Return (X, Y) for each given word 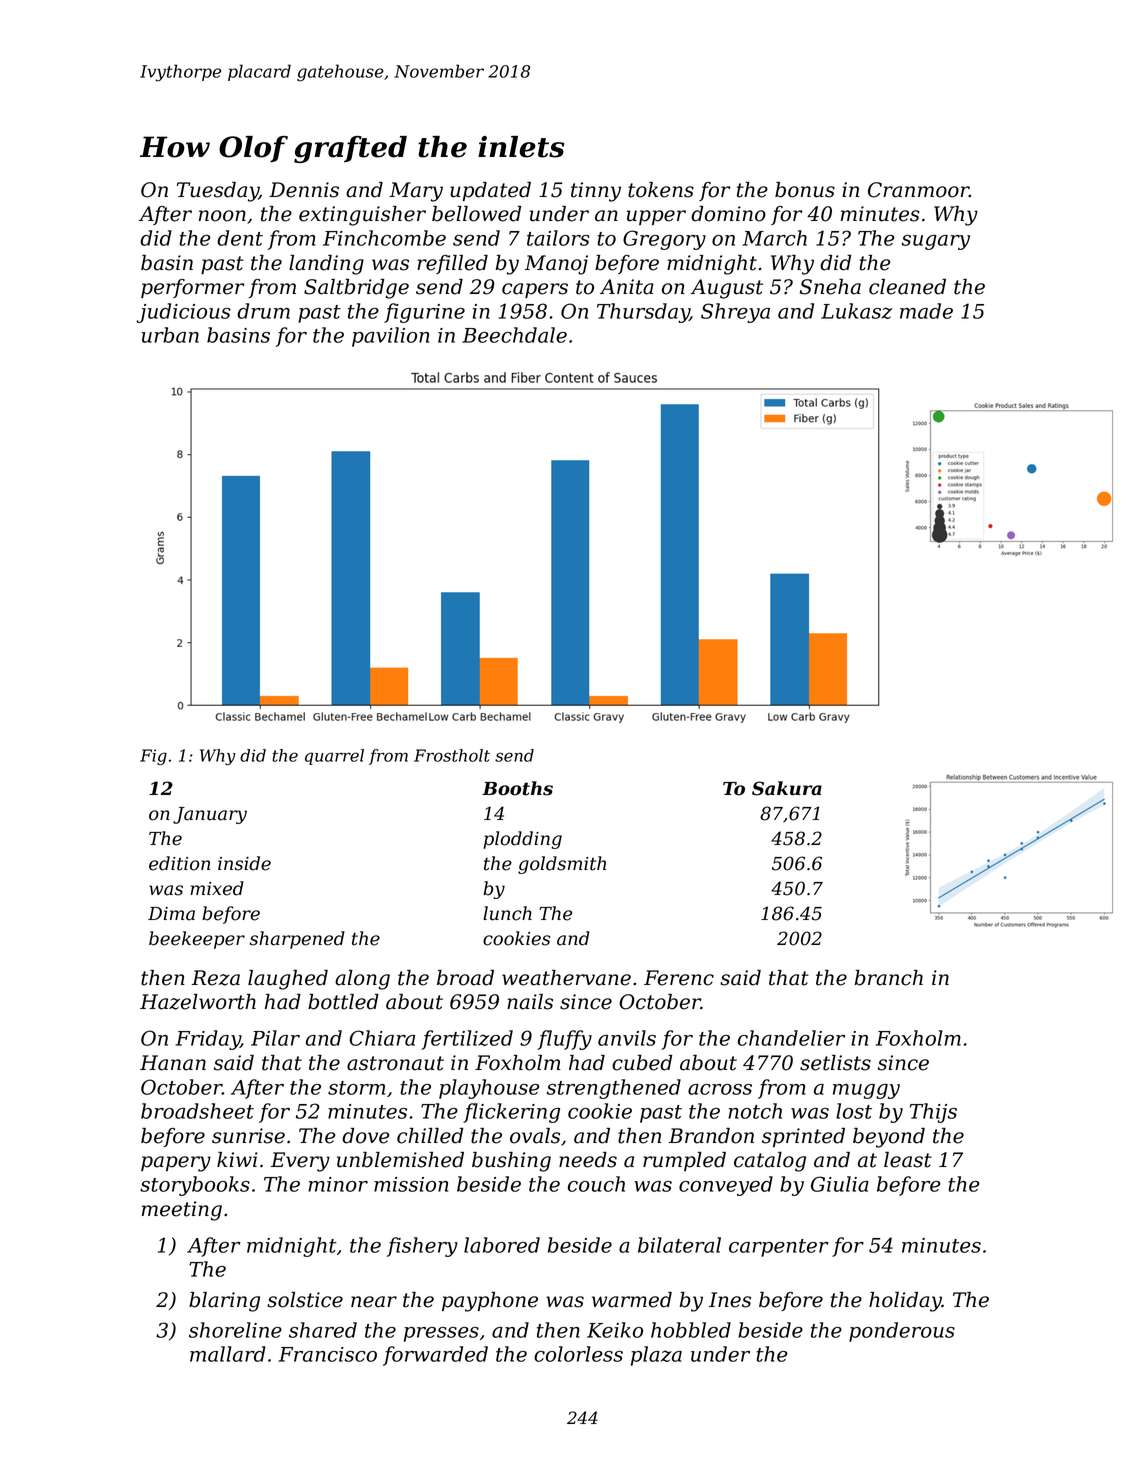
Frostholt (452, 755)
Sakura (787, 788)
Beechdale (514, 335)
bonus (805, 190)
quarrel (334, 757)
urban (170, 335)
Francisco (328, 1354)
